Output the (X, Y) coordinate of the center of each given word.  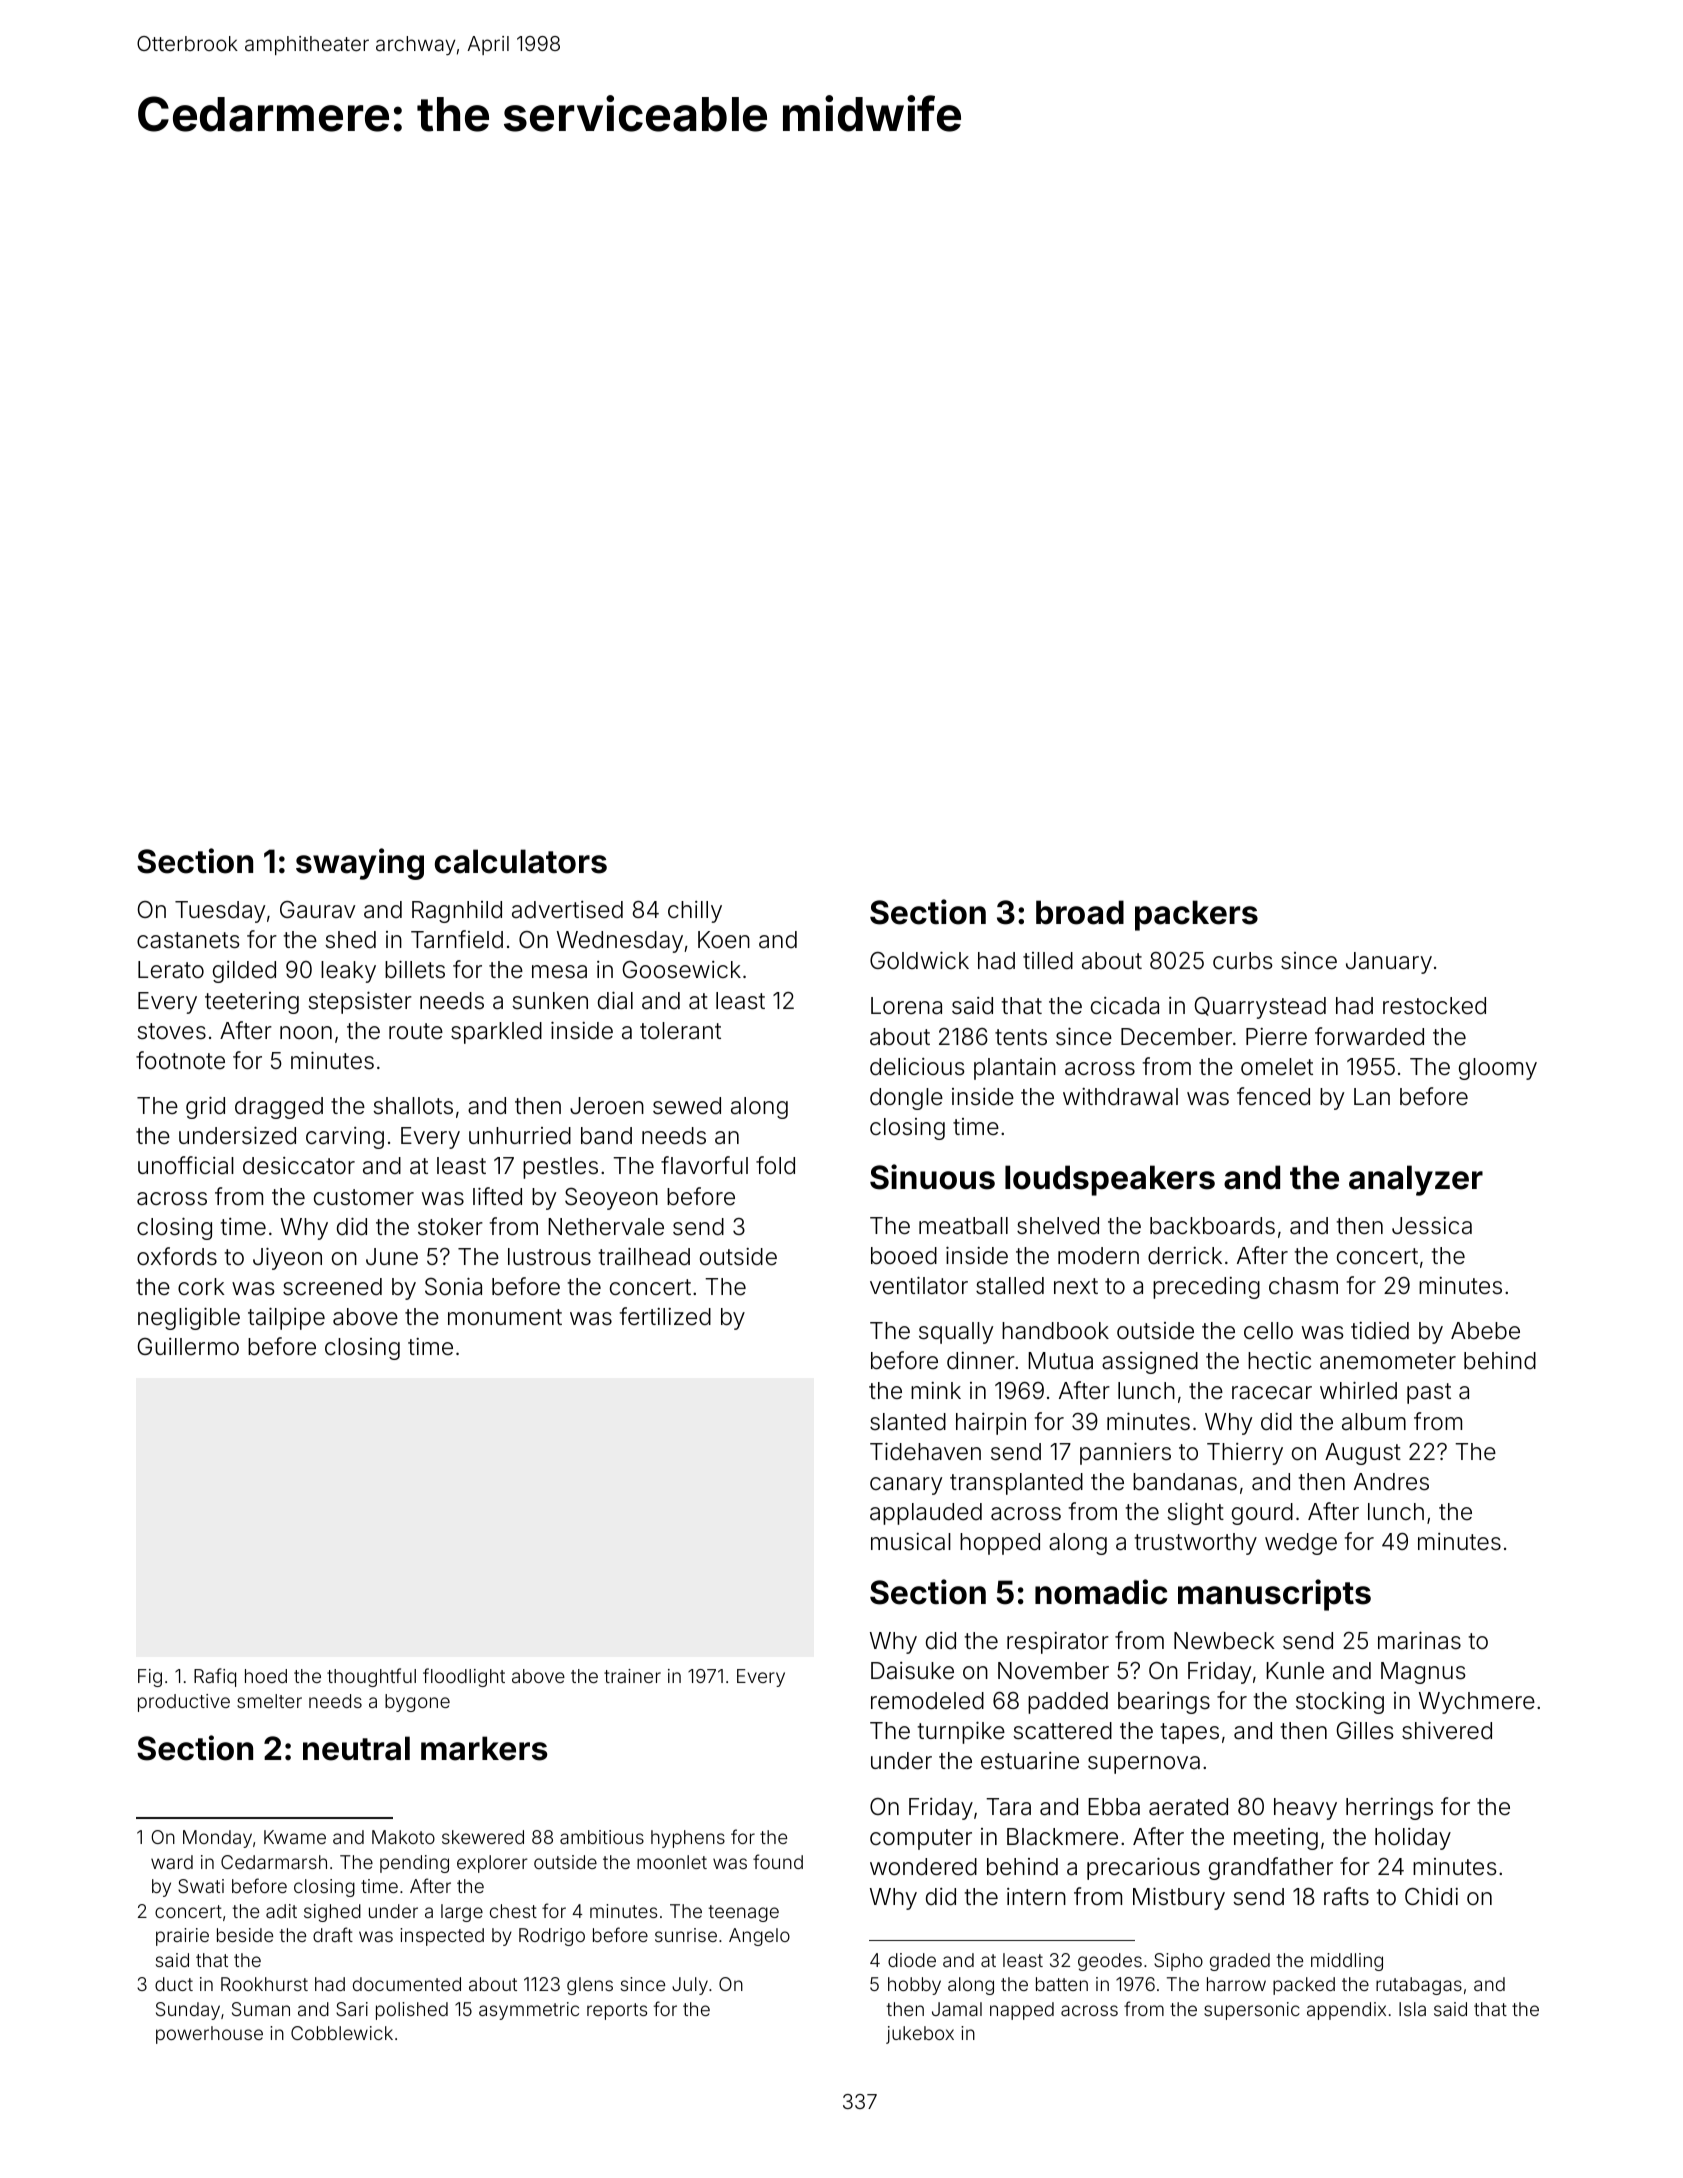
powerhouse (209, 2035)
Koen (724, 939)
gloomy (1498, 1069)
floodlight (464, 1677)
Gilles (1365, 1731)
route (416, 1031)
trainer (632, 1676)
